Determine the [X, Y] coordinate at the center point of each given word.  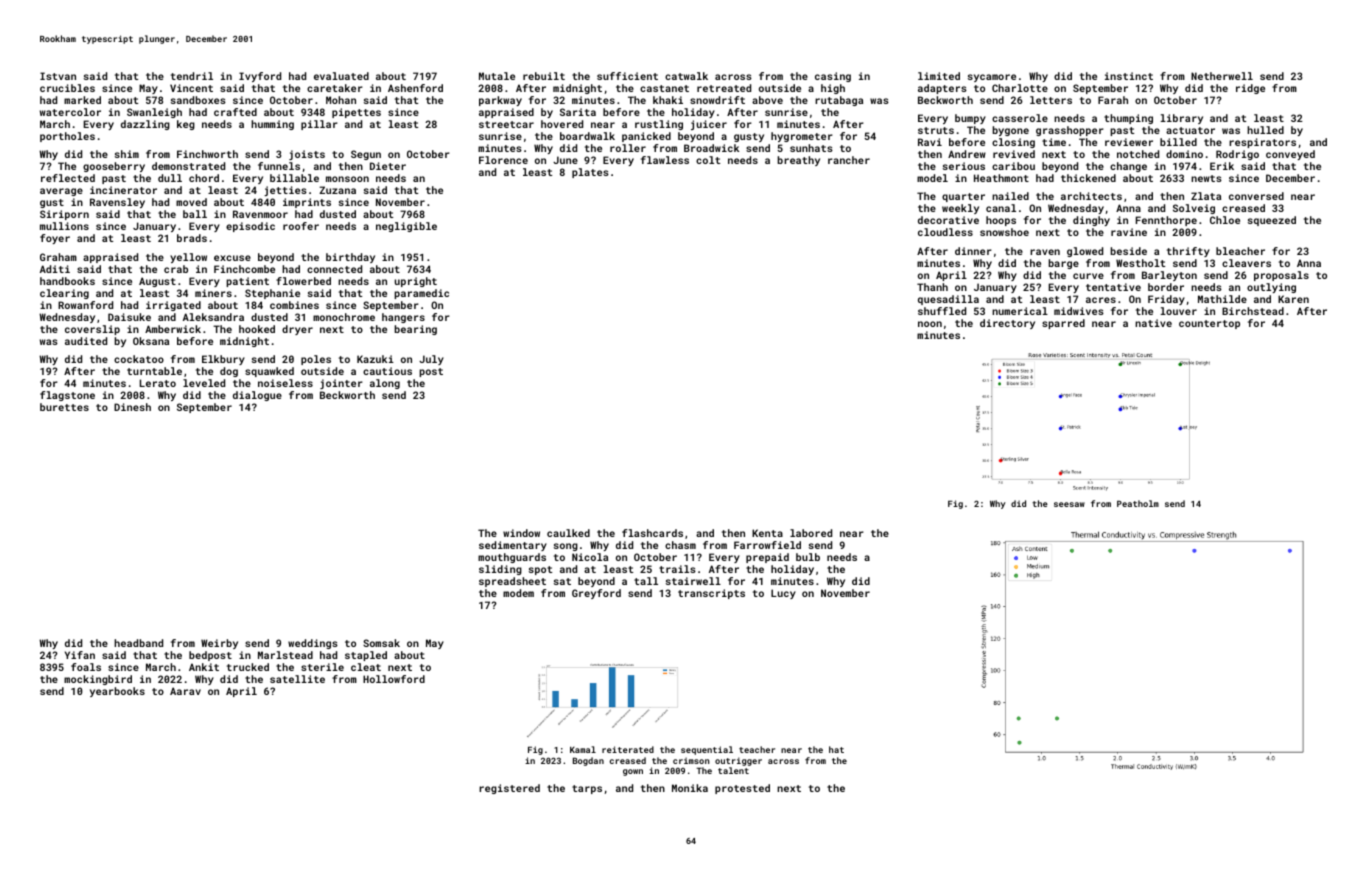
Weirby [219, 644]
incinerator [123, 190]
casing [833, 77]
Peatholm [1138, 503]
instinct [1129, 76]
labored [811, 533]
